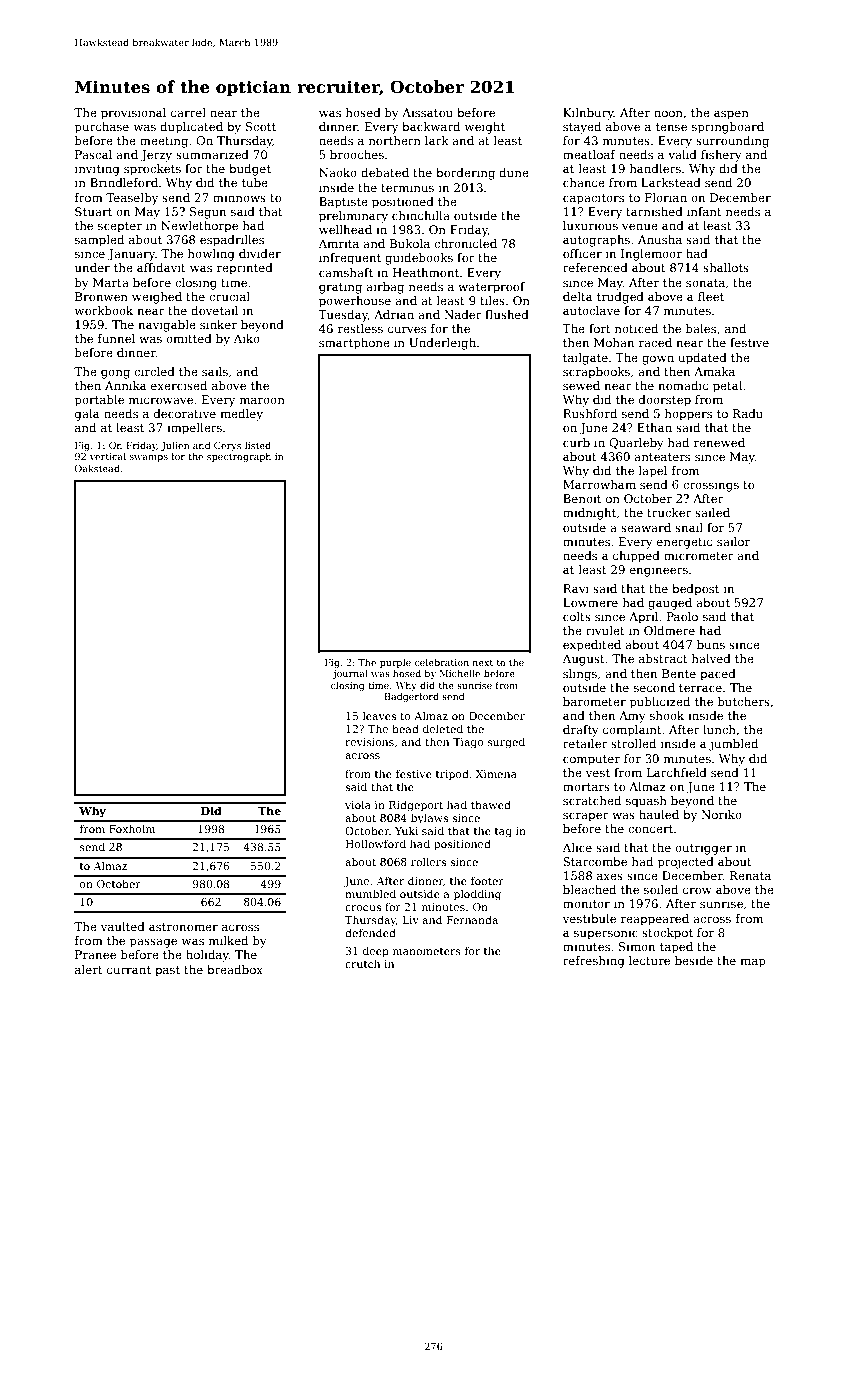  Describe the element at coordinates (258, 445) in the page. I see `listed` at that location.
